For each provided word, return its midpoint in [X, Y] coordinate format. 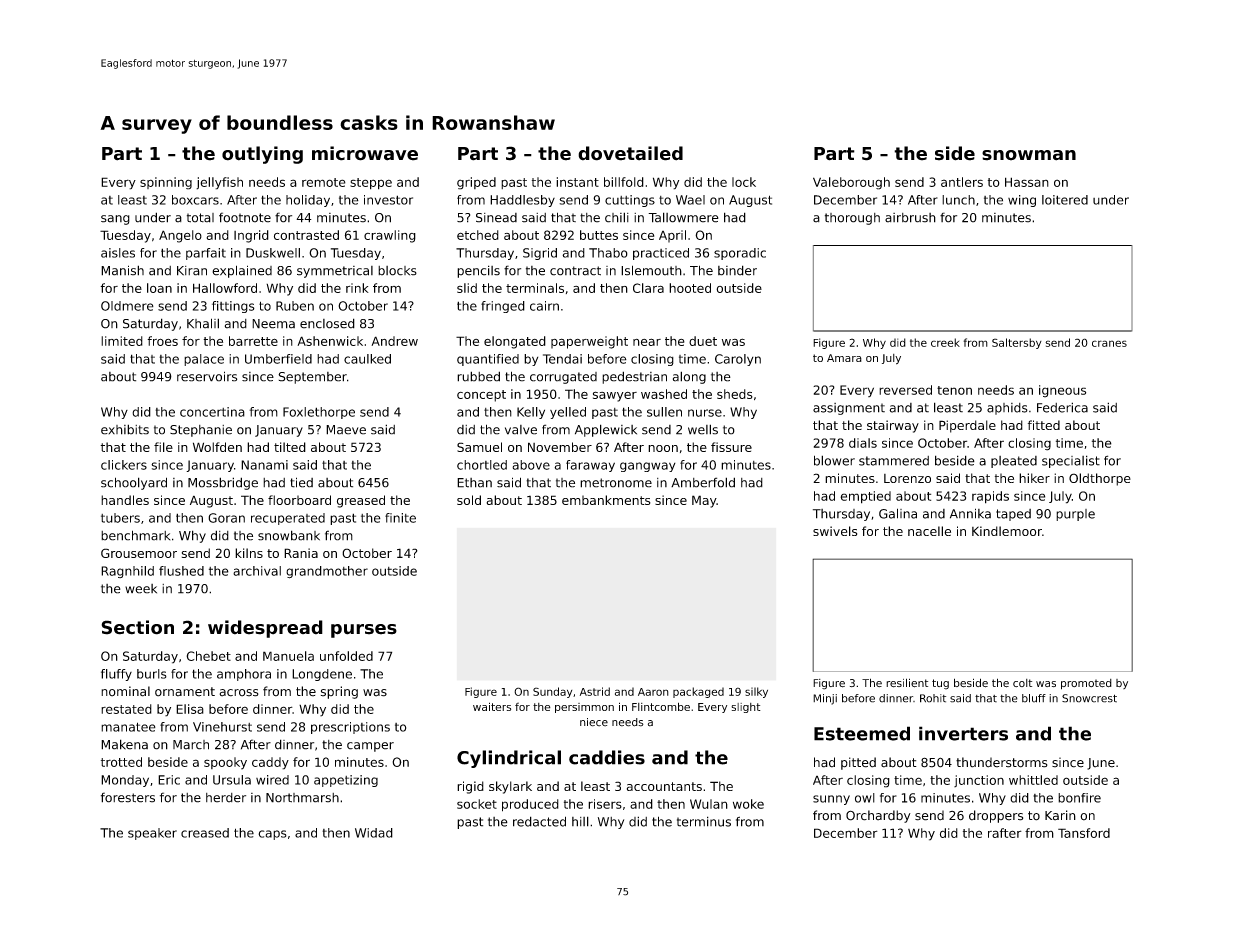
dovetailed [630, 153]
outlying [262, 155]
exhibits [125, 429]
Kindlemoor [1007, 531]
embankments [606, 500]
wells [703, 429]
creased [205, 833]
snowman [1029, 155]
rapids [990, 497]
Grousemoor [139, 553]
